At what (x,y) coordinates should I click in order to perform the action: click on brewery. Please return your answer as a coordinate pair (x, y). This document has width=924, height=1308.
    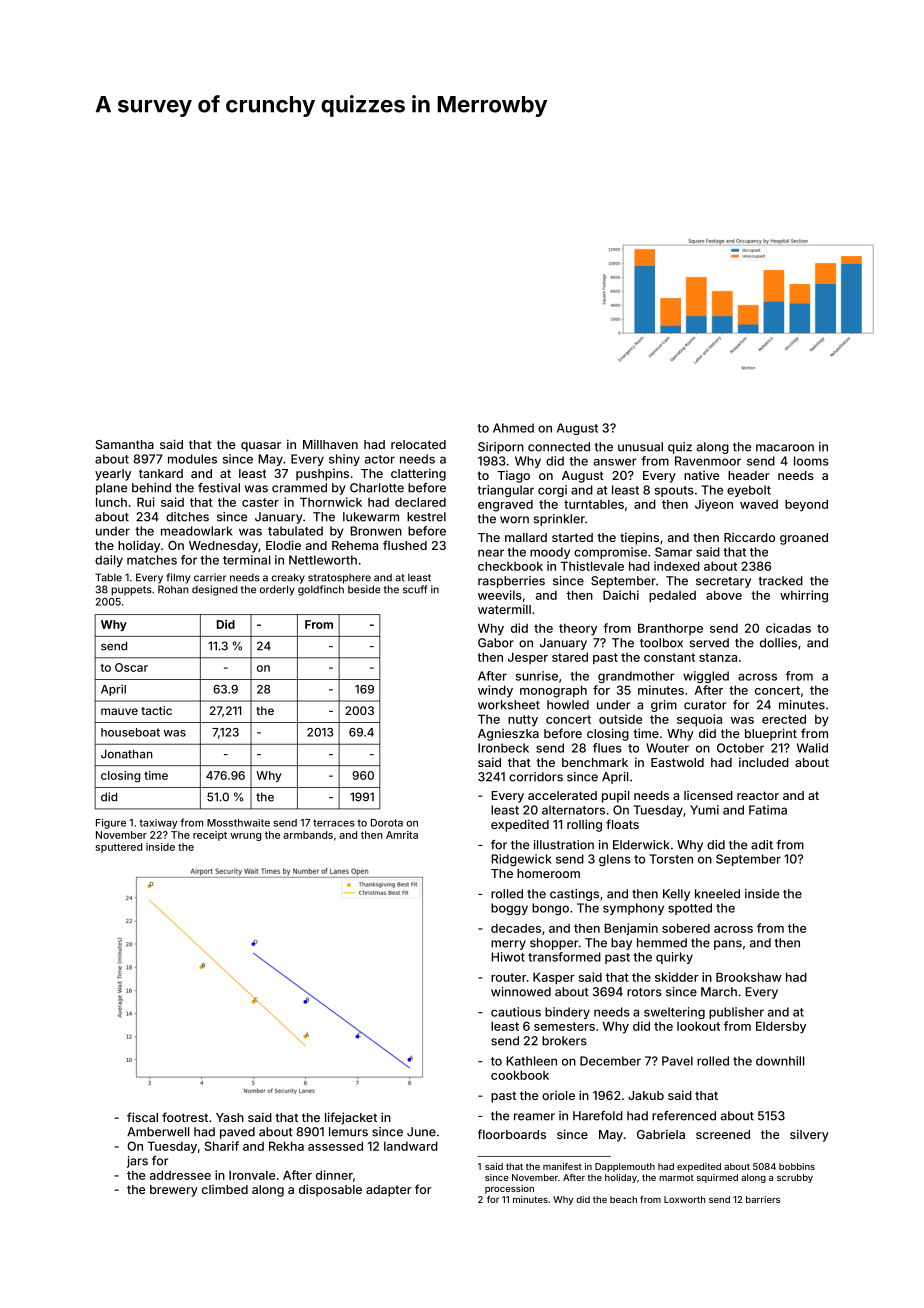
    Looking at the image, I should click on (174, 1191).
